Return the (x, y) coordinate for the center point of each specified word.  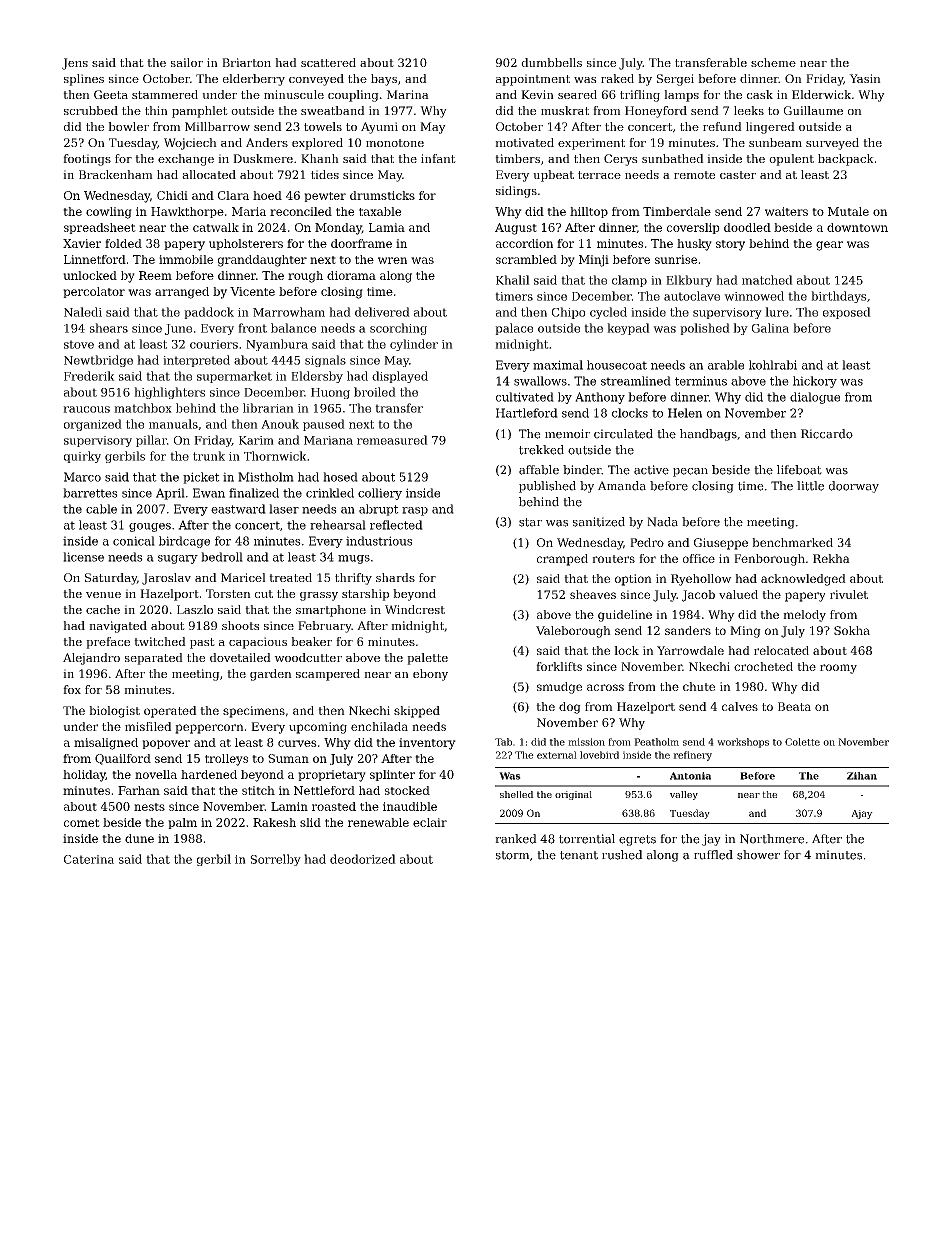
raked (617, 78)
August (516, 229)
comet (82, 823)
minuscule (294, 94)
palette (427, 659)
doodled (747, 227)
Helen (685, 413)
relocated (781, 650)
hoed (267, 195)
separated (154, 659)
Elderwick (821, 94)
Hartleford (527, 413)
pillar (151, 441)
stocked (407, 790)
